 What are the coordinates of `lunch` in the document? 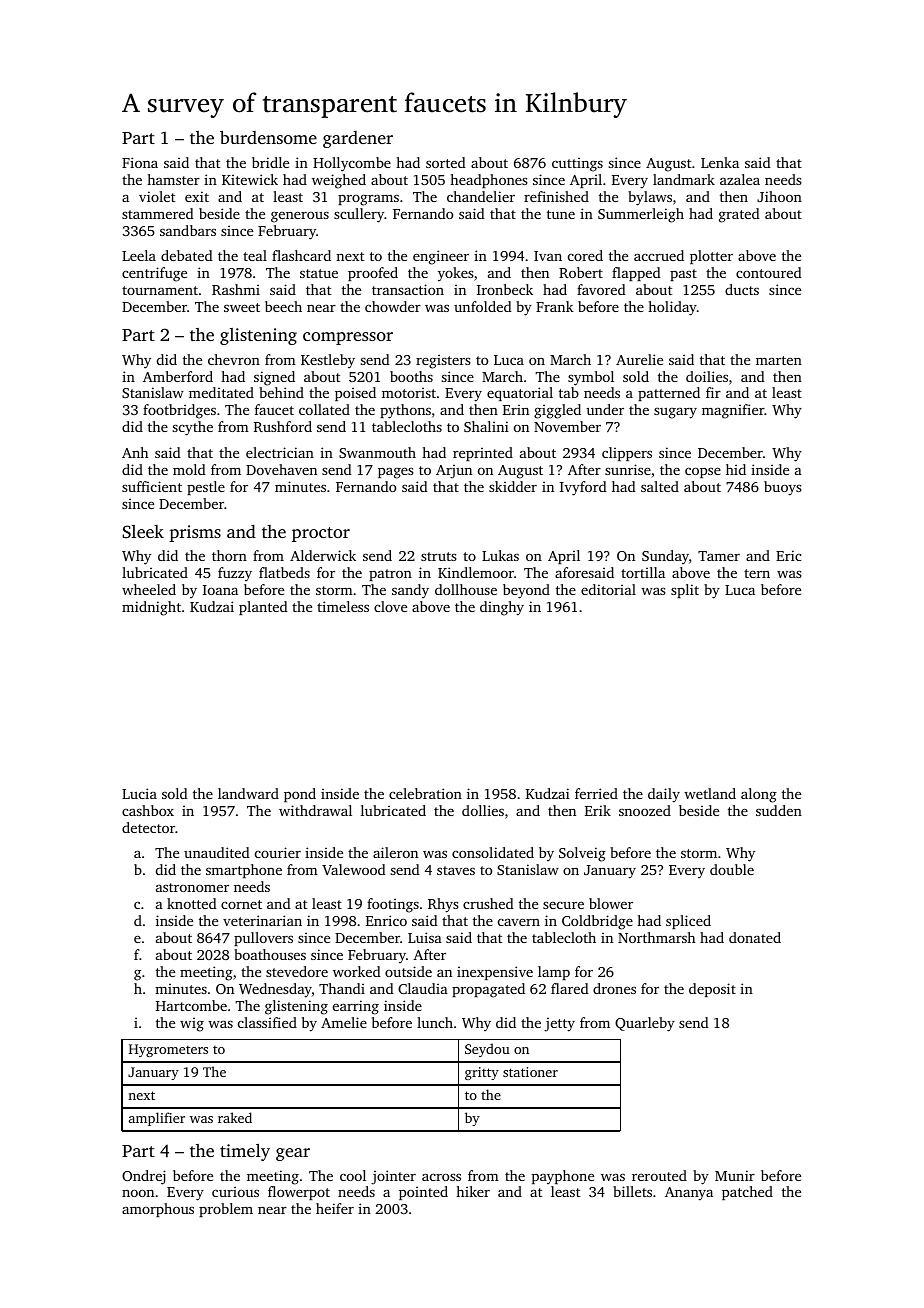 It's located at (435, 1022).
